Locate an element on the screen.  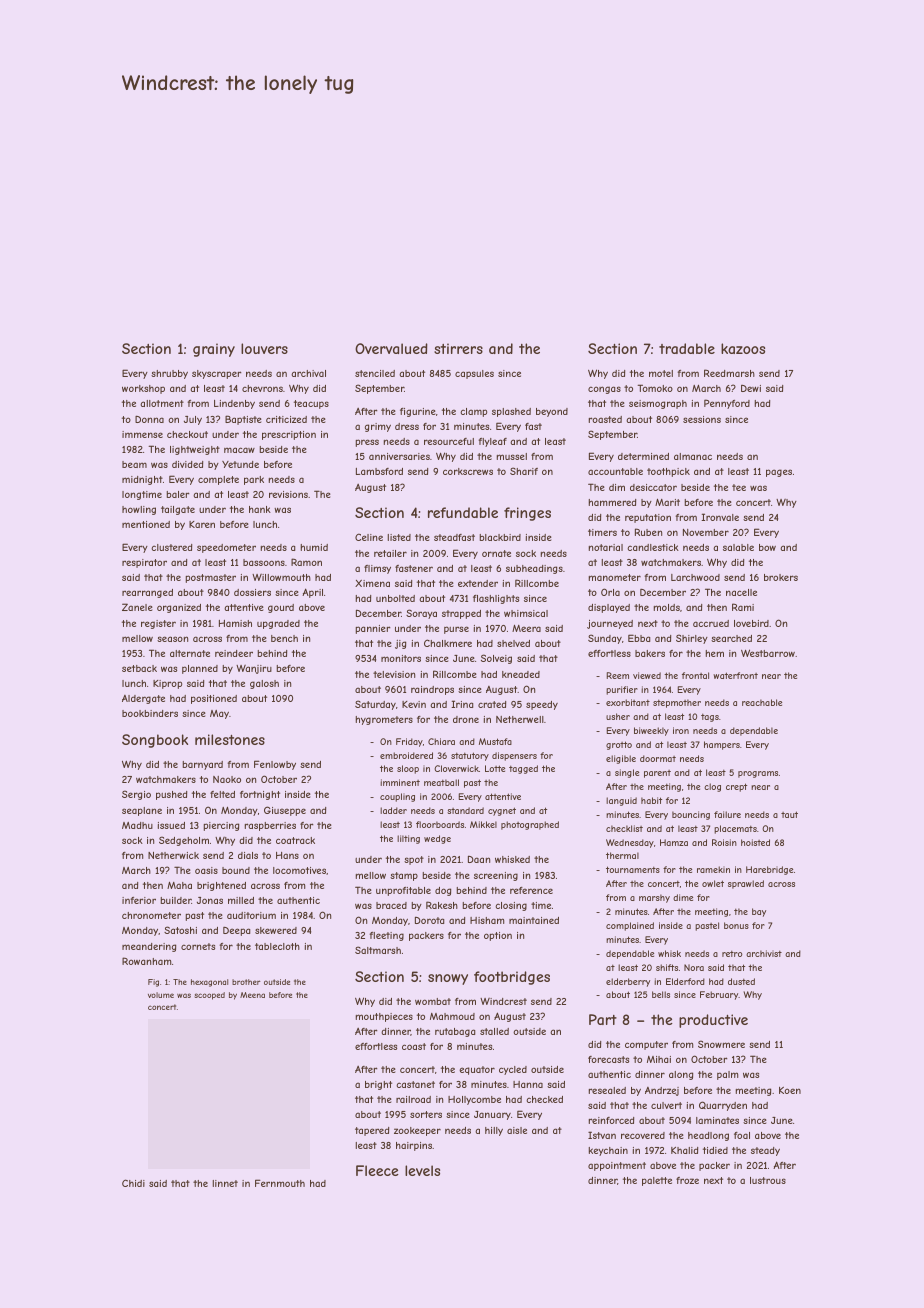
zookeeper is located at coordinates (417, 1131).
